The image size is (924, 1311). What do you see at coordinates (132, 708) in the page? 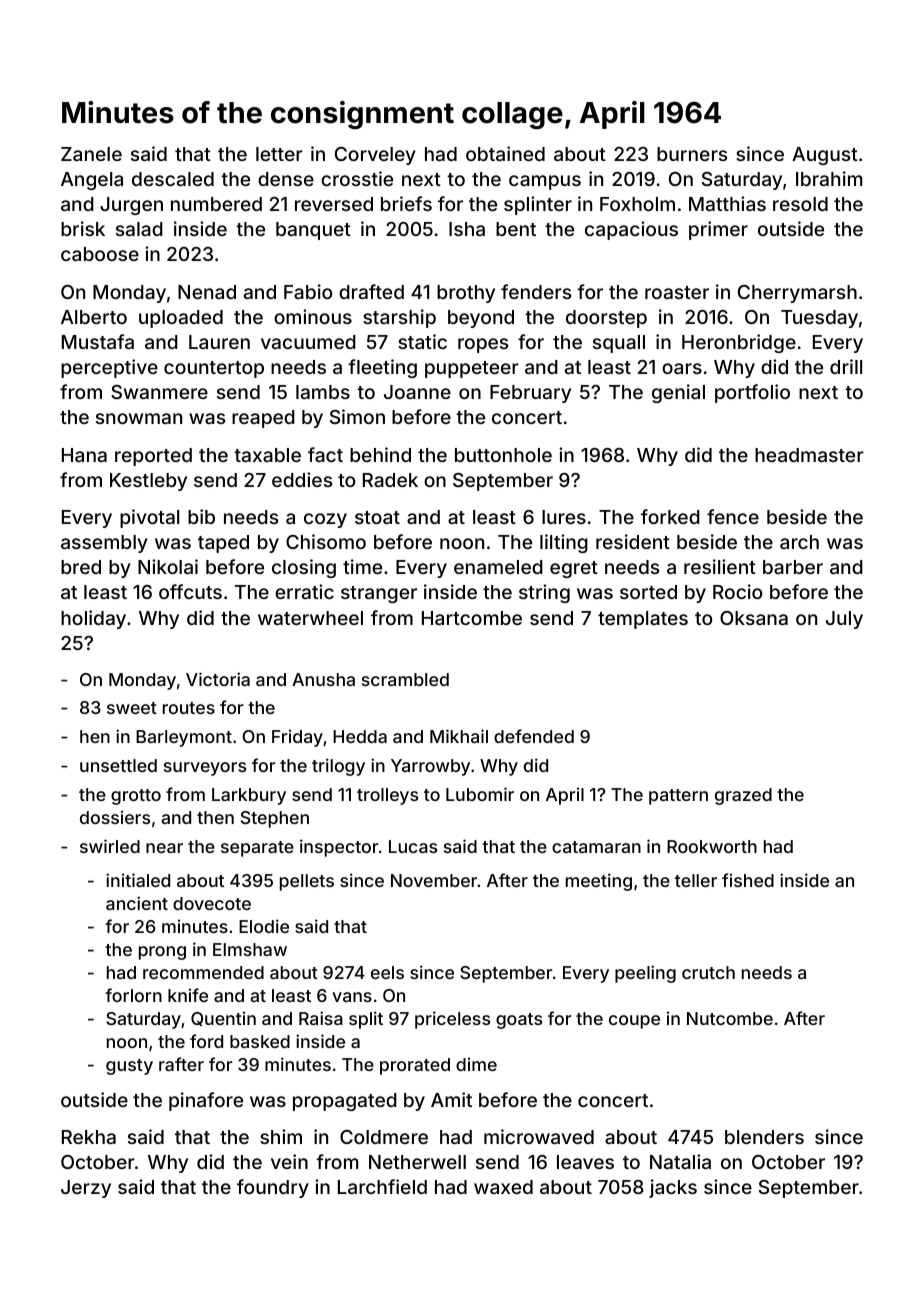
I see `sweet` at bounding box center [132, 708].
